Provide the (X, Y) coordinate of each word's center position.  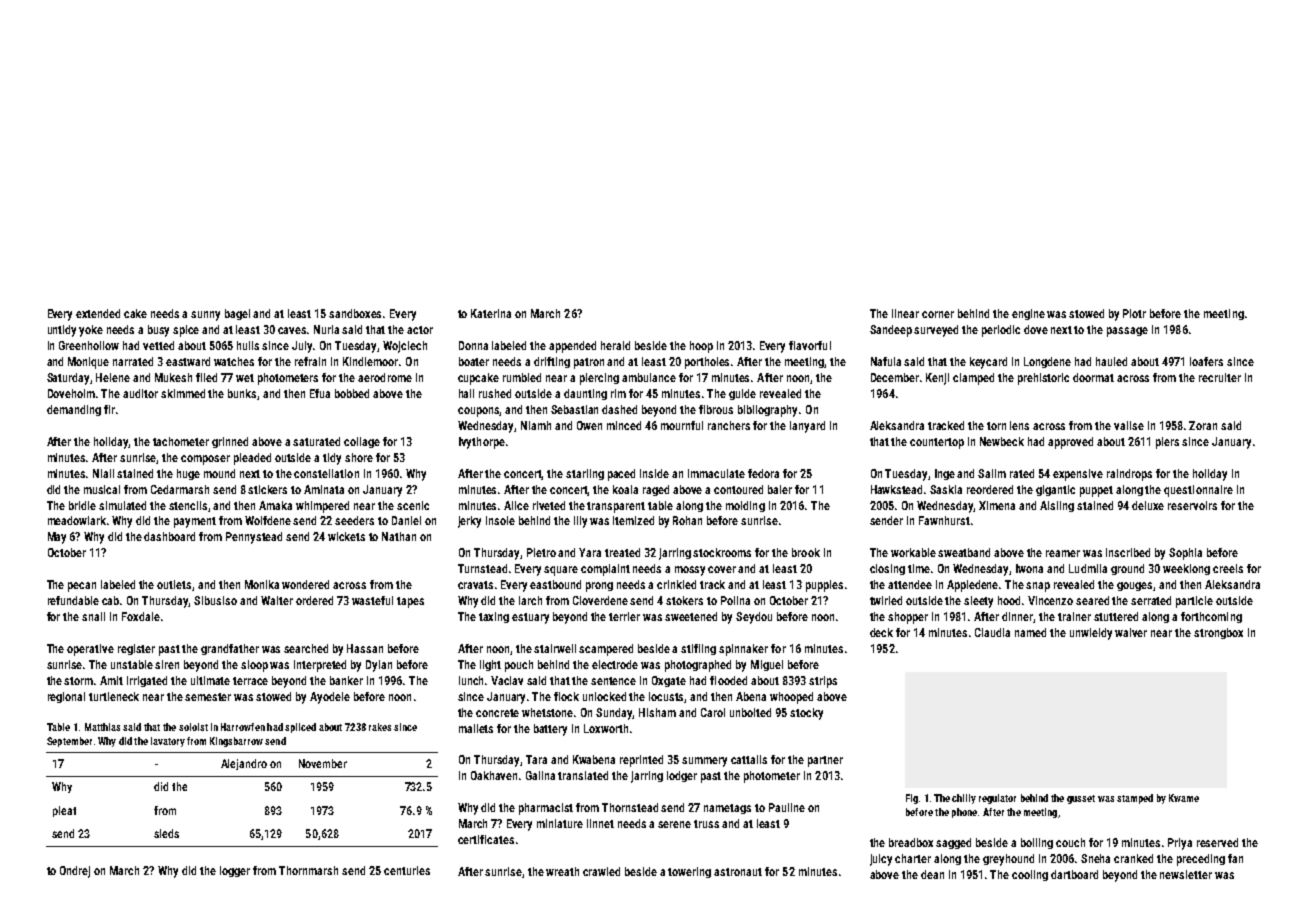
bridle (82, 505)
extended (98, 313)
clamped (973, 379)
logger (235, 871)
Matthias (102, 727)
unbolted (750, 712)
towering (689, 872)
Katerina (491, 313)
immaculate (716, 473)
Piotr (1134, 313)
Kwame (1184, 798)
